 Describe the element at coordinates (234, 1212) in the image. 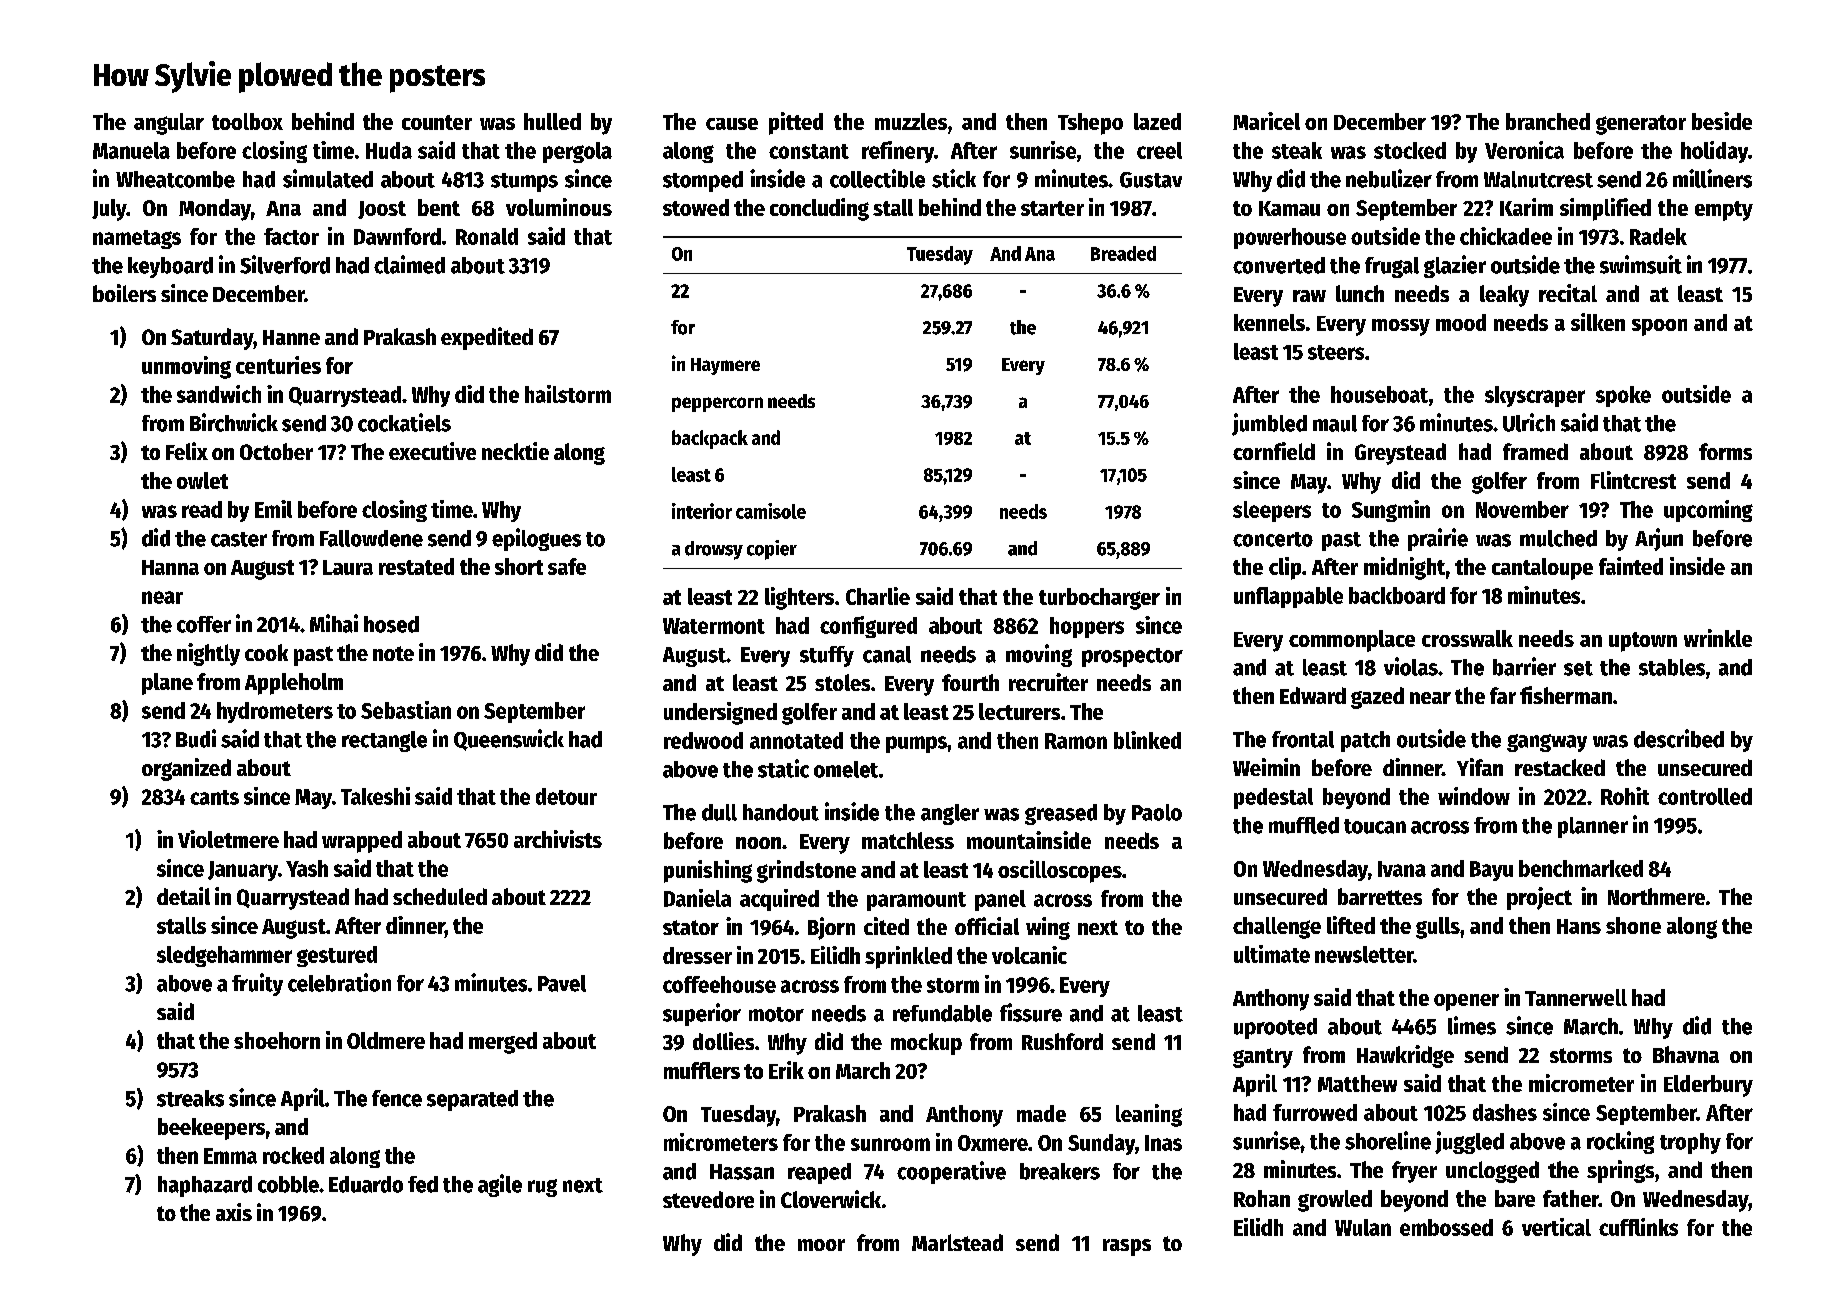

I see `axis` at that location.
